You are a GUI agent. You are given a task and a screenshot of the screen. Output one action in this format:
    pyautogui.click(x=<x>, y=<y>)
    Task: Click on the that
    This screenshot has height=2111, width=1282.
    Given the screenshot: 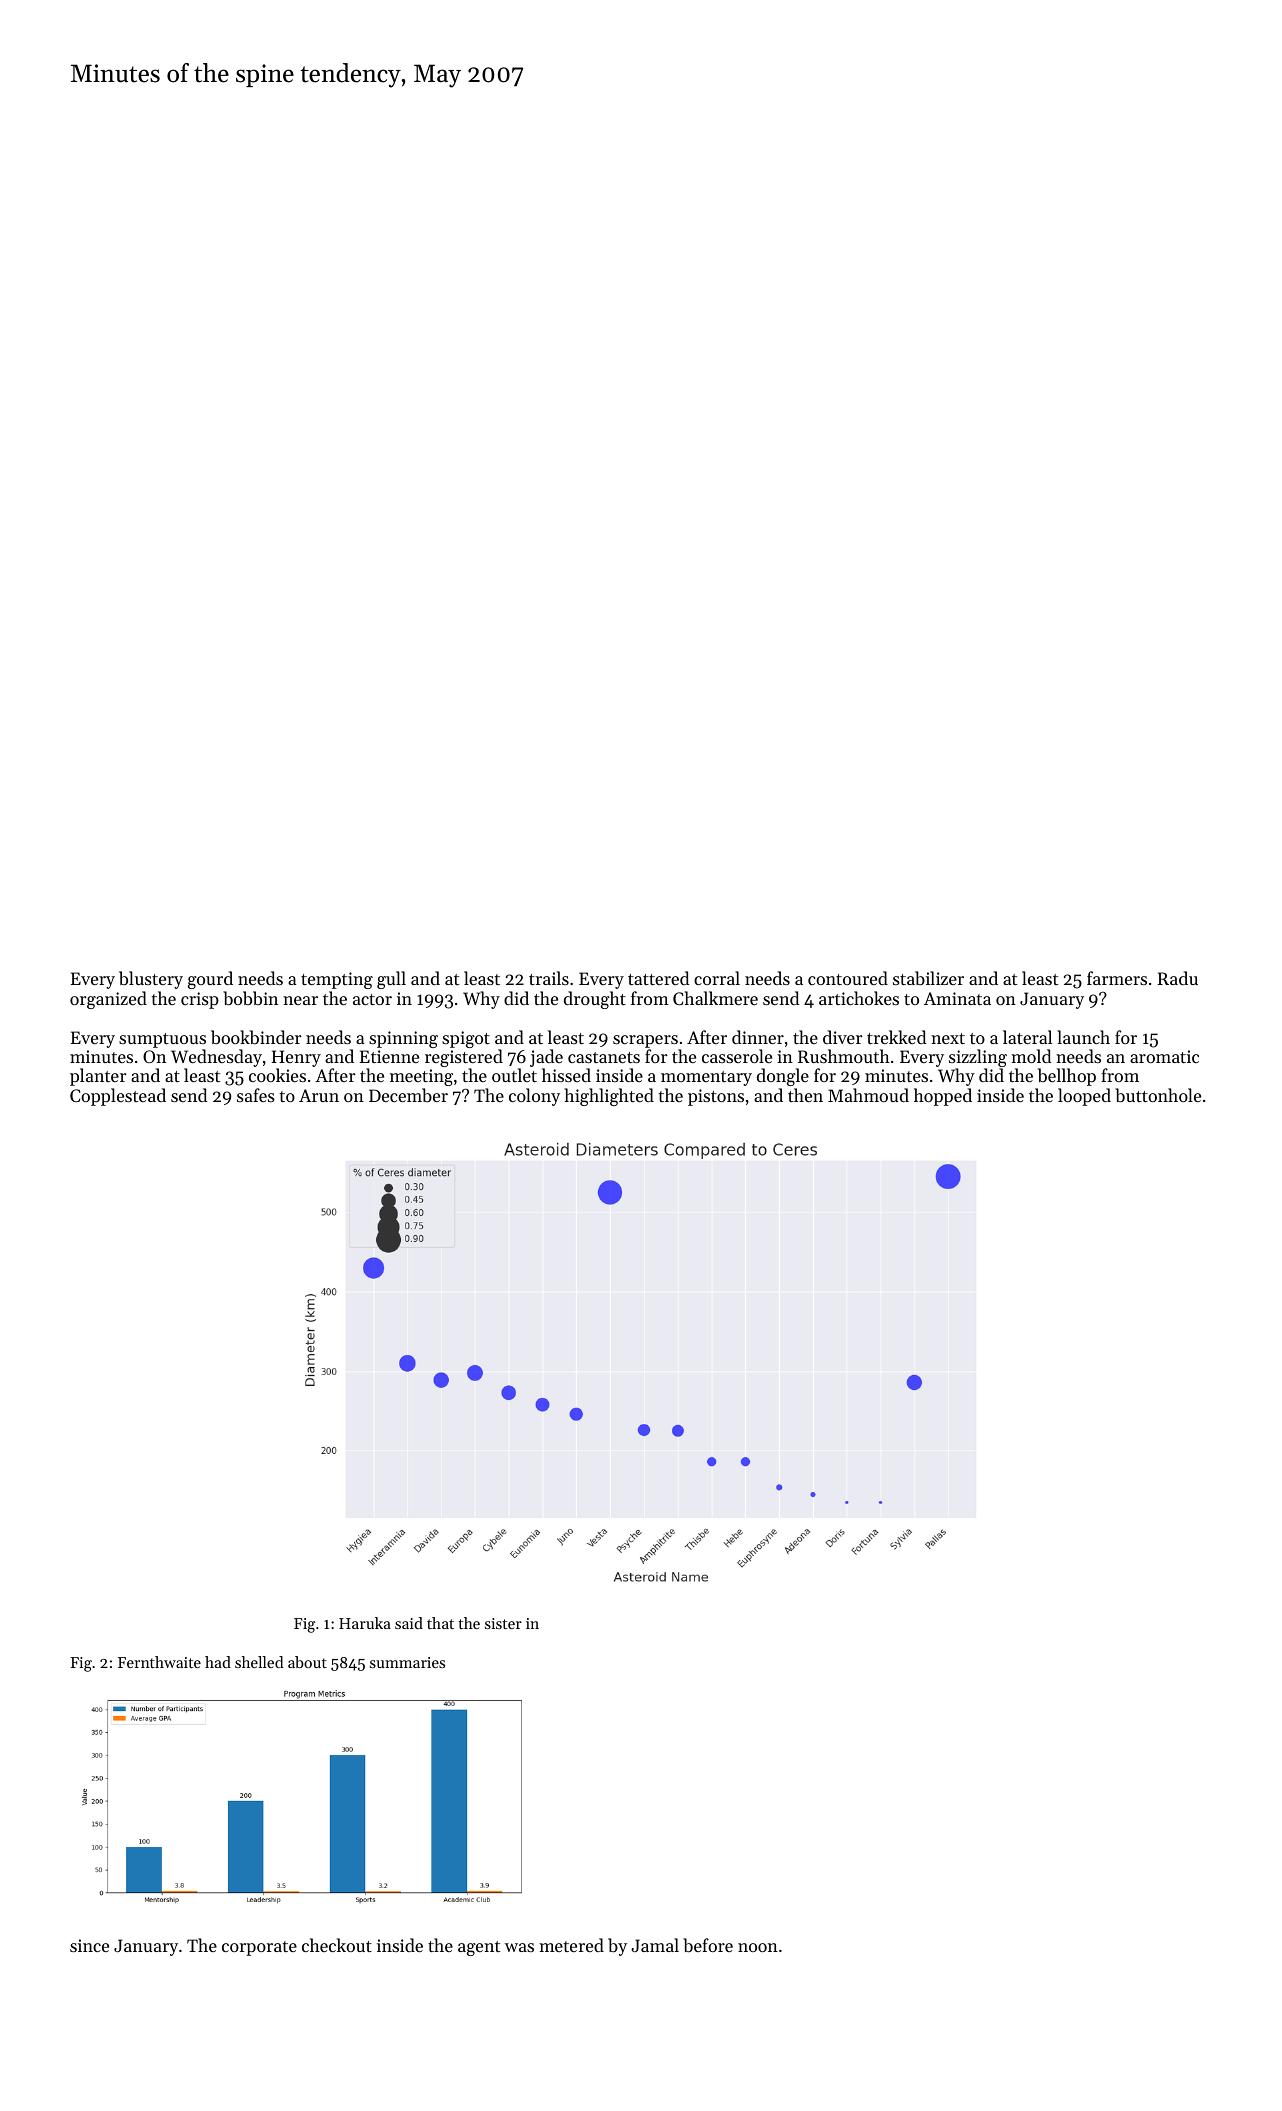 What is the action you would take?
    pyautogui.click(x=440, y=1623)
